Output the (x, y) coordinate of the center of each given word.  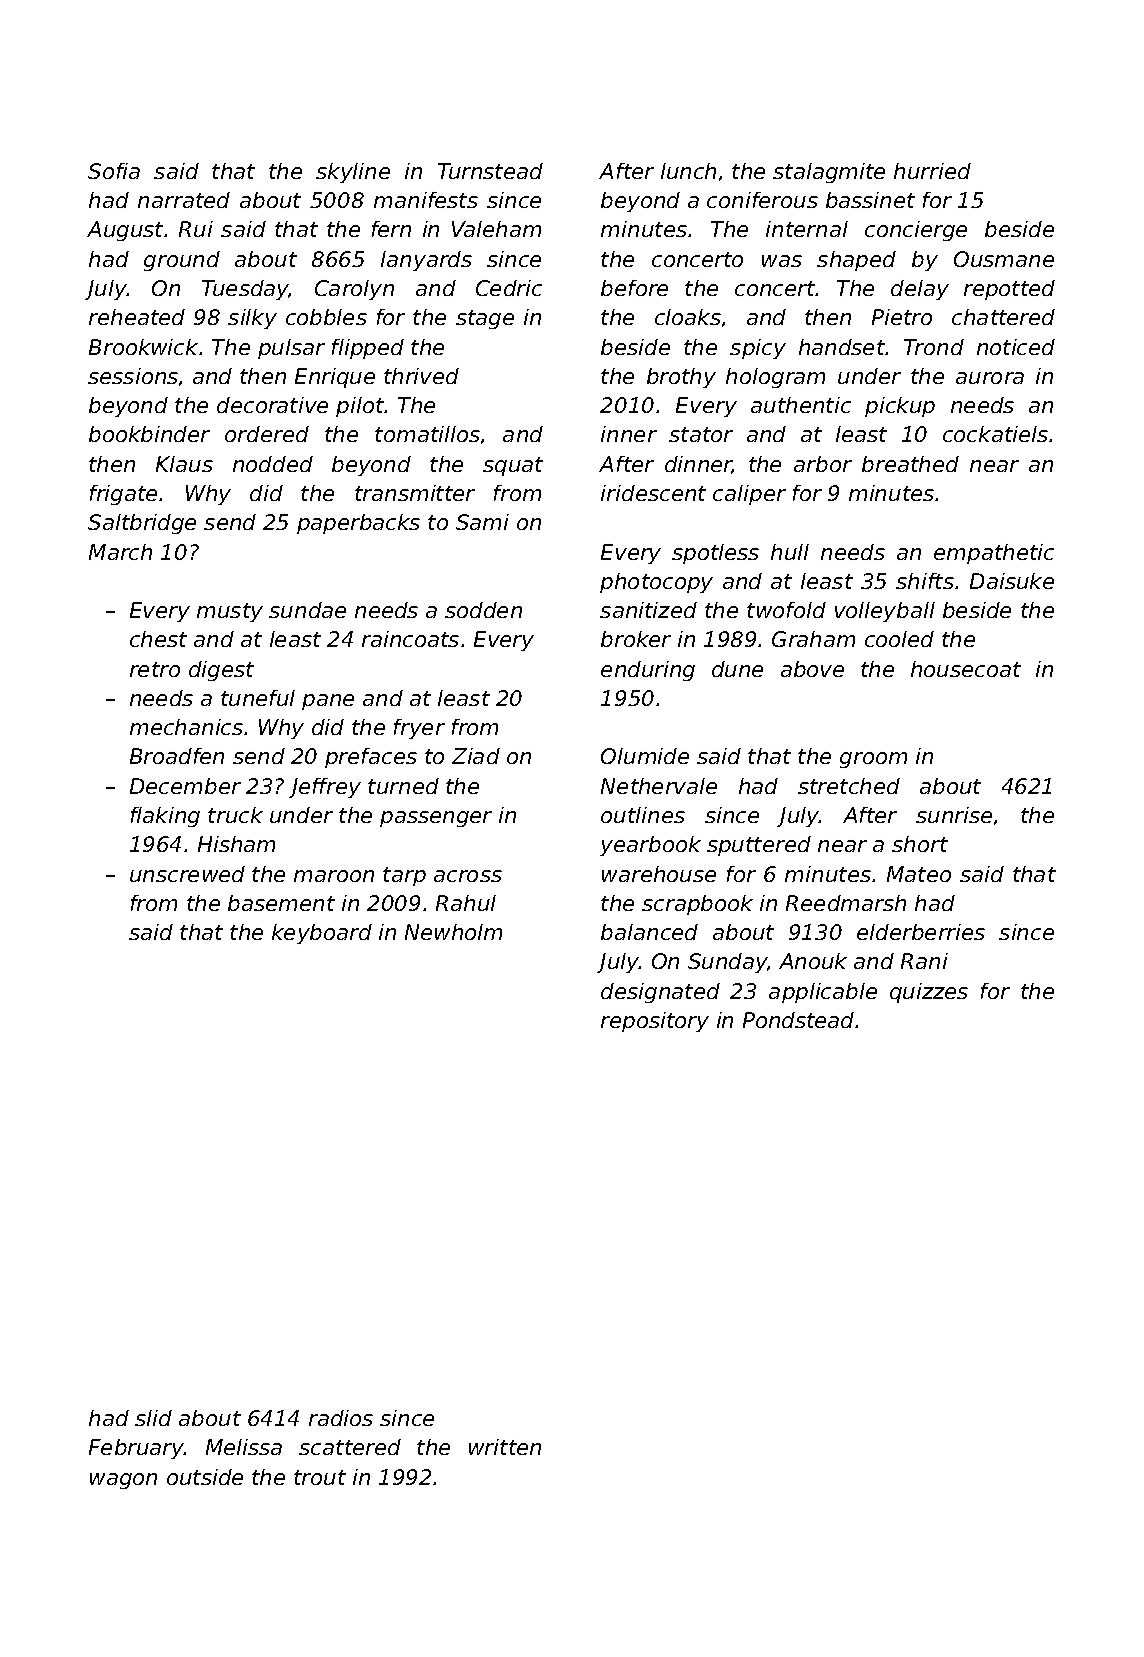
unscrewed (187, 874)
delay (920, 290)
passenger (436, 819)
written (505, 1447)
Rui (196, 229)
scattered (350, 1447)
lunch (688, 171)
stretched (849, 786)
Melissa (244, 1447)
